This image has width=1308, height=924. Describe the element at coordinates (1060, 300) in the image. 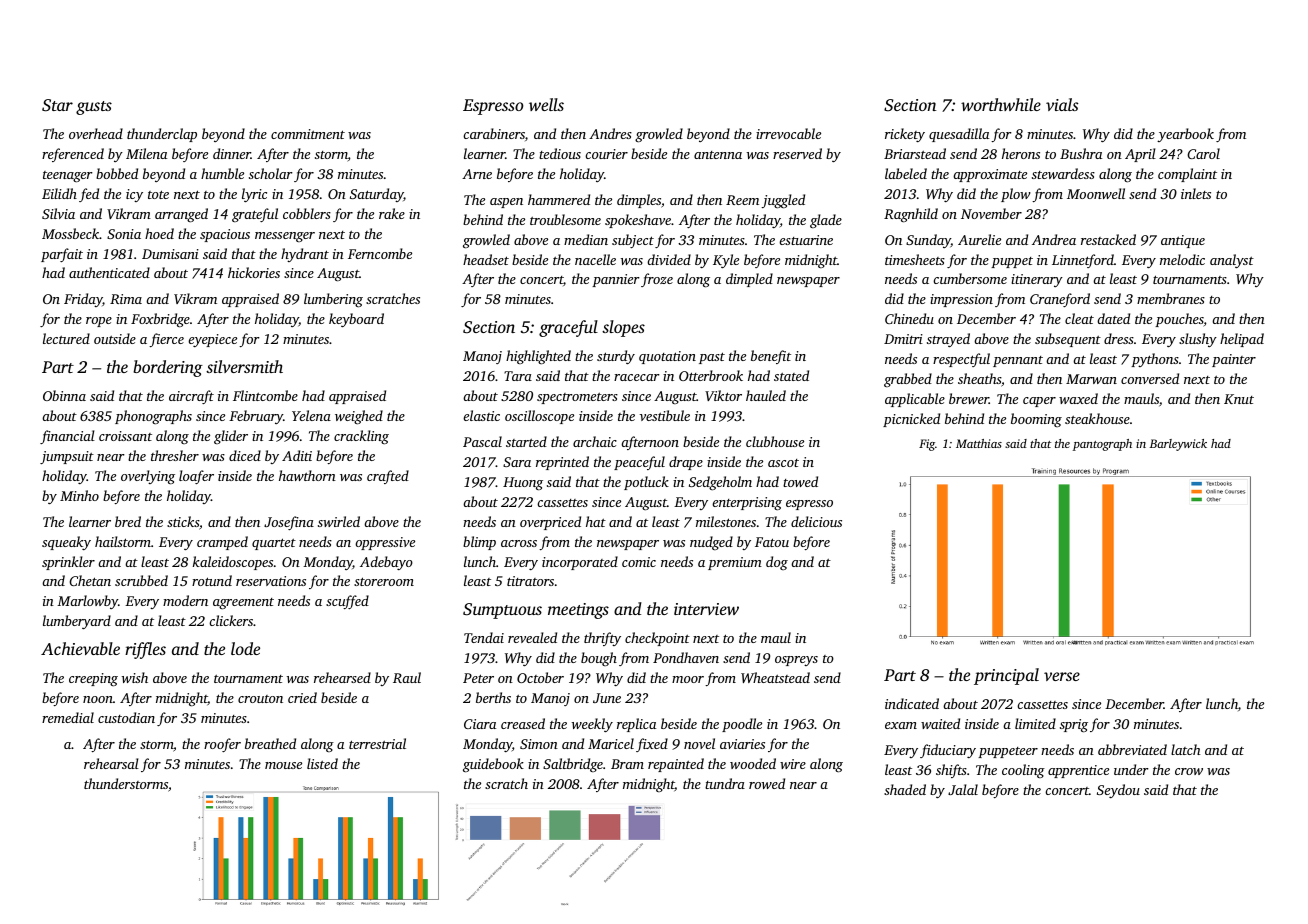

I see `Craneford` at that location.
